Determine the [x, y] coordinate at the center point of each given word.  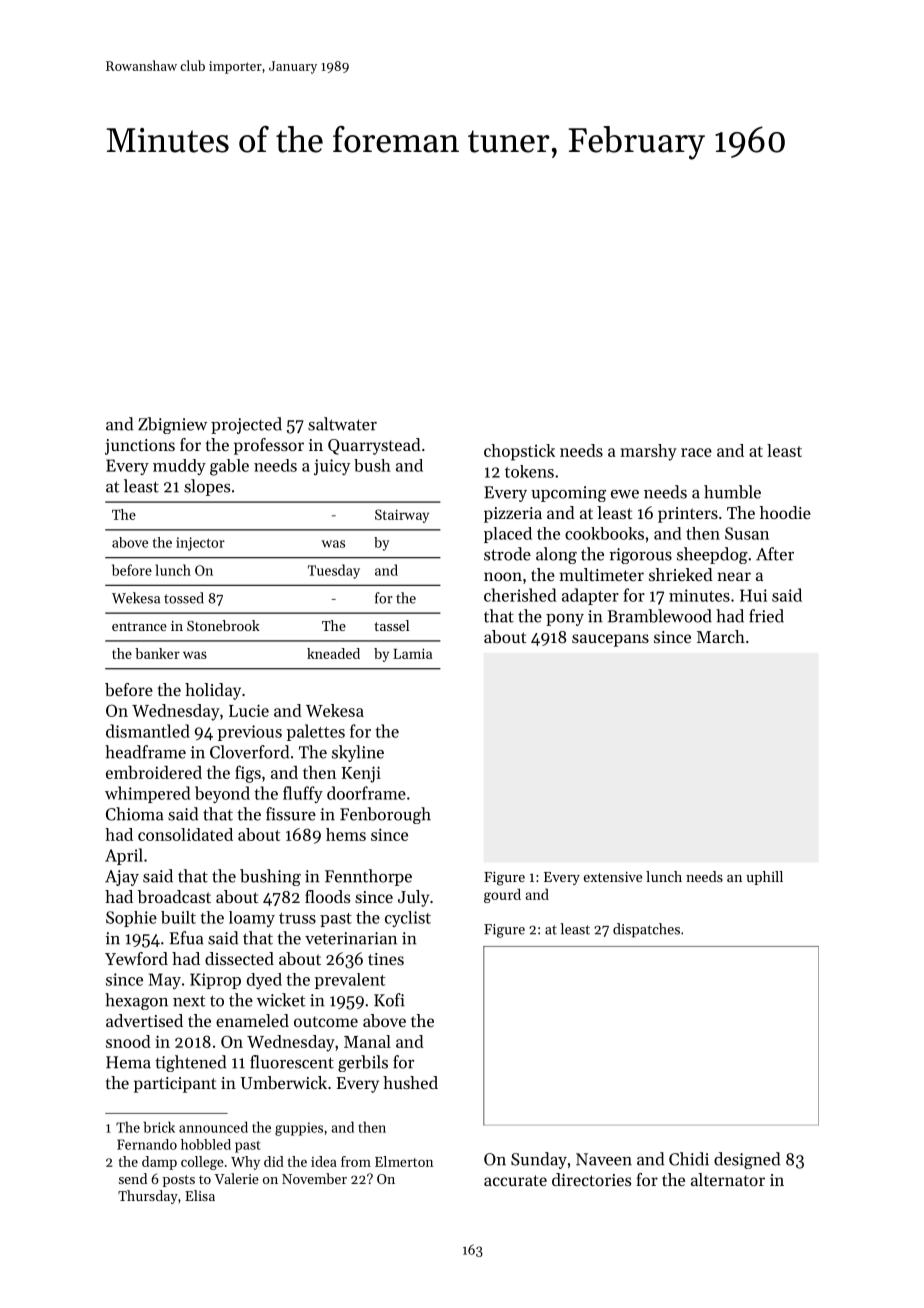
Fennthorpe [368, 877]
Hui [753, 595]
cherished [520, 595]
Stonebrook [223, 625]
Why [245, 1163]
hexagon [136, 1001]
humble [732, 492]
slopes [207, 487]
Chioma [135, 814]
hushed [410, 1082]
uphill [764, 878]
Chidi [689, 1159]
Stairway [402, 516]
